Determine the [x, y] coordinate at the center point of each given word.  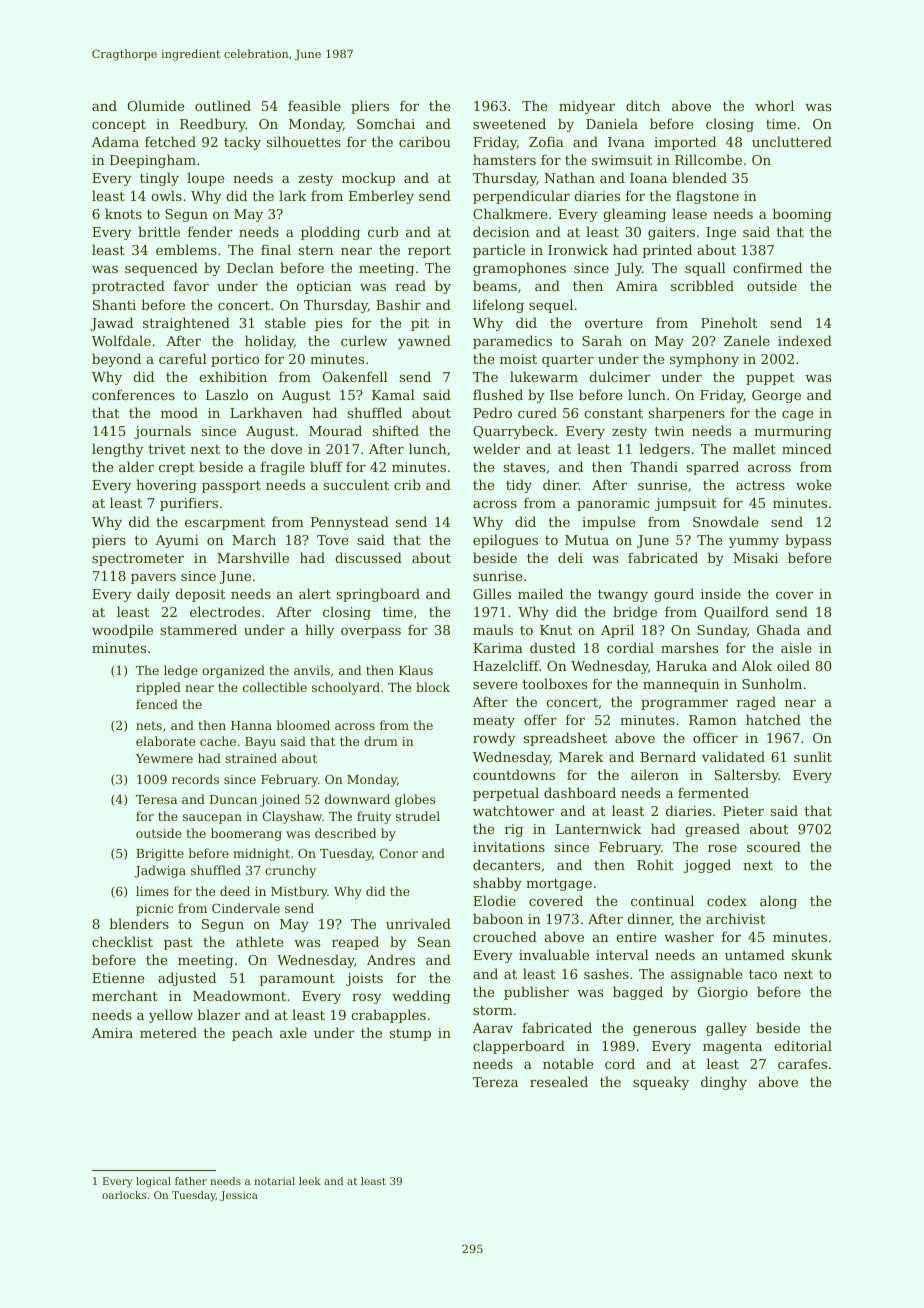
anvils [312, 670]
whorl [774, 105]
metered [168, 1032]
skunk [812, 954]
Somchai [386, 123]
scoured [774, 846]
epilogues [505, 541]
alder [136, 466]
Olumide [156, 105]
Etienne [118, 978]
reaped [355, 943]
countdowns [514, 774]
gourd [674, 595]
